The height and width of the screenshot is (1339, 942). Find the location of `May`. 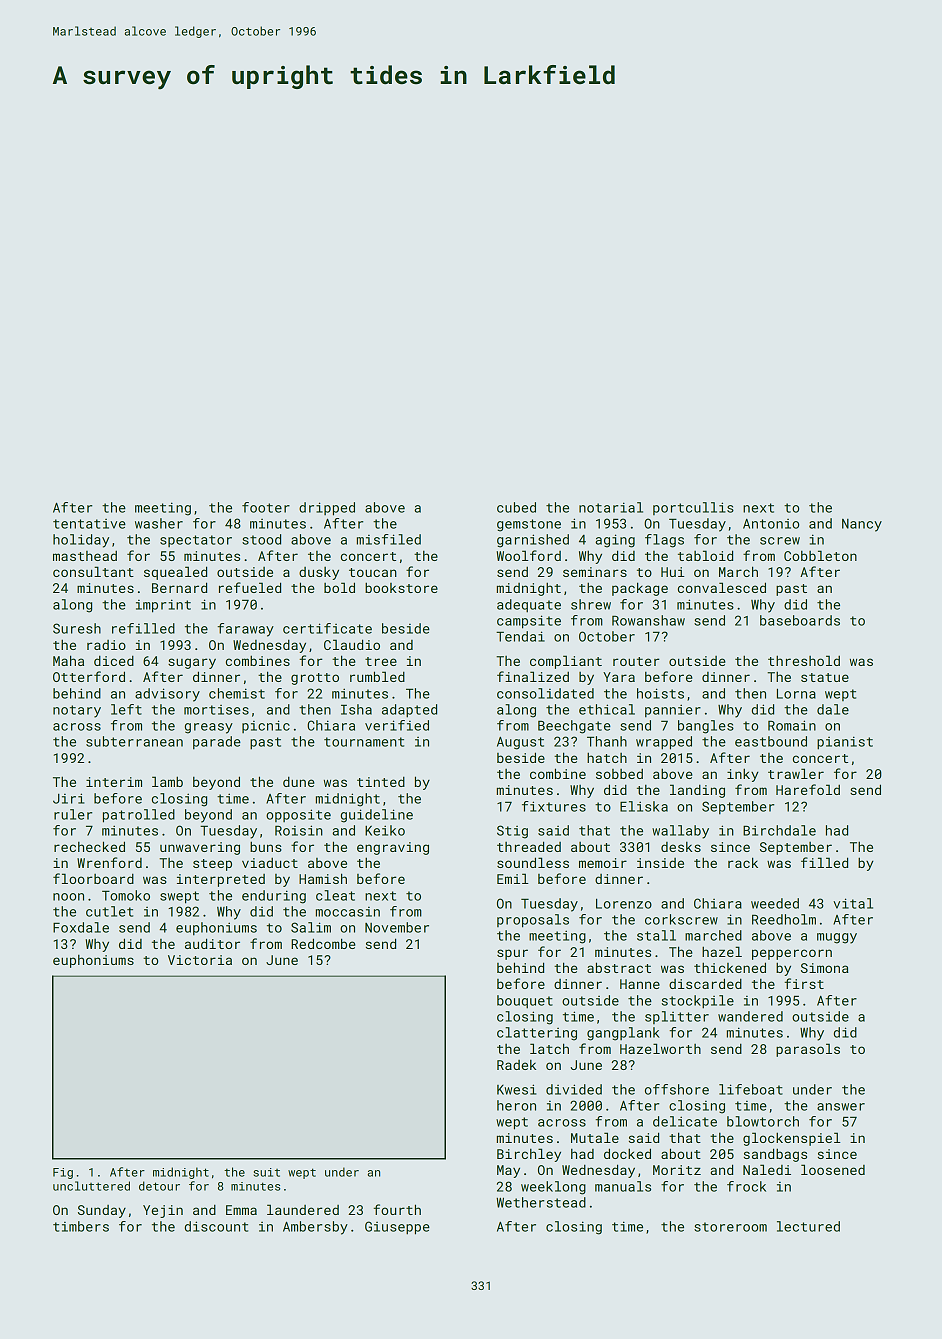

May is located at coordinates (508, 1171).
